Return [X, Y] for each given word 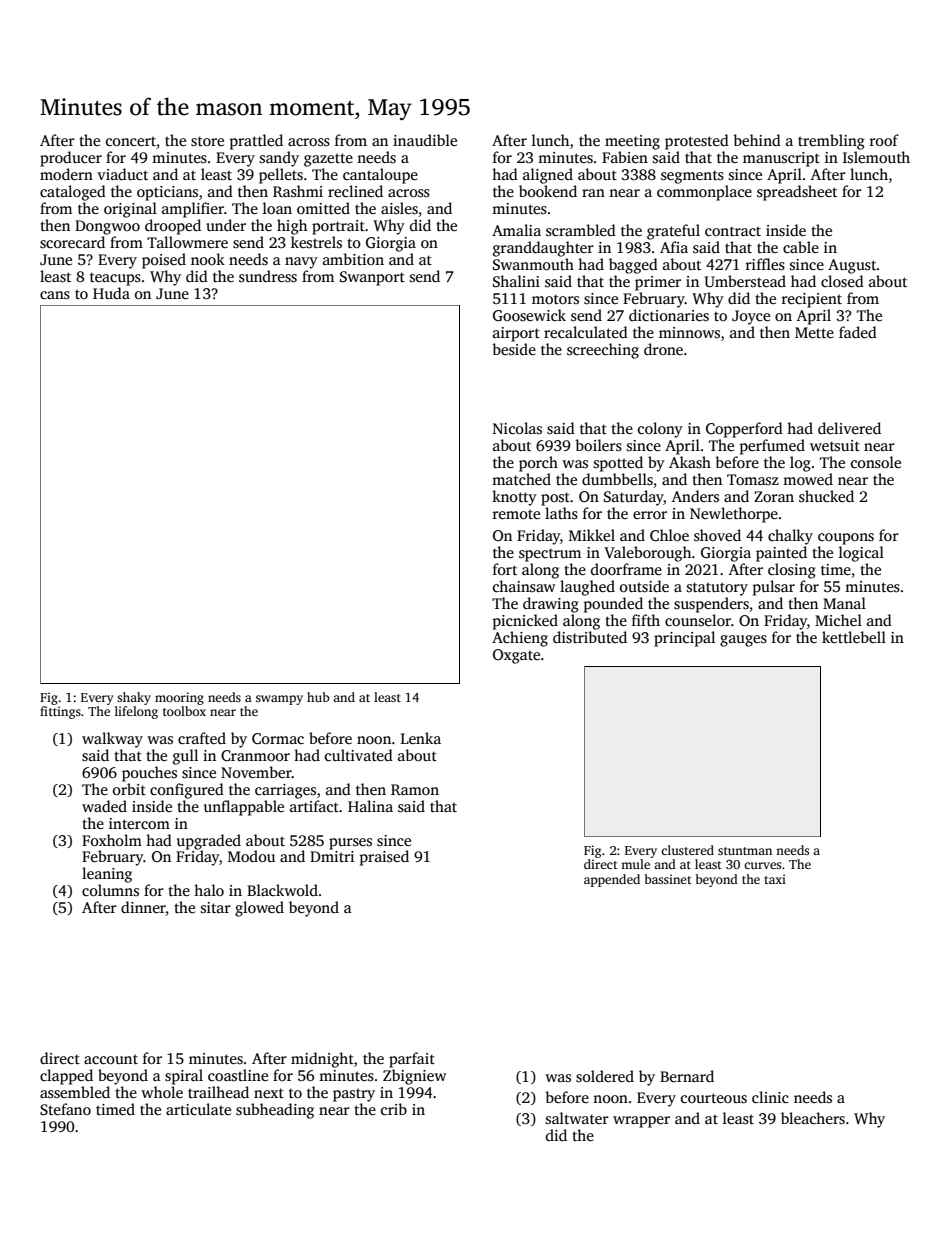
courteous [714, 1098]
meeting [632, 142]
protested [697, 142]
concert [131, 141]
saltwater [577, 1118]
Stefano [65, 1109]
